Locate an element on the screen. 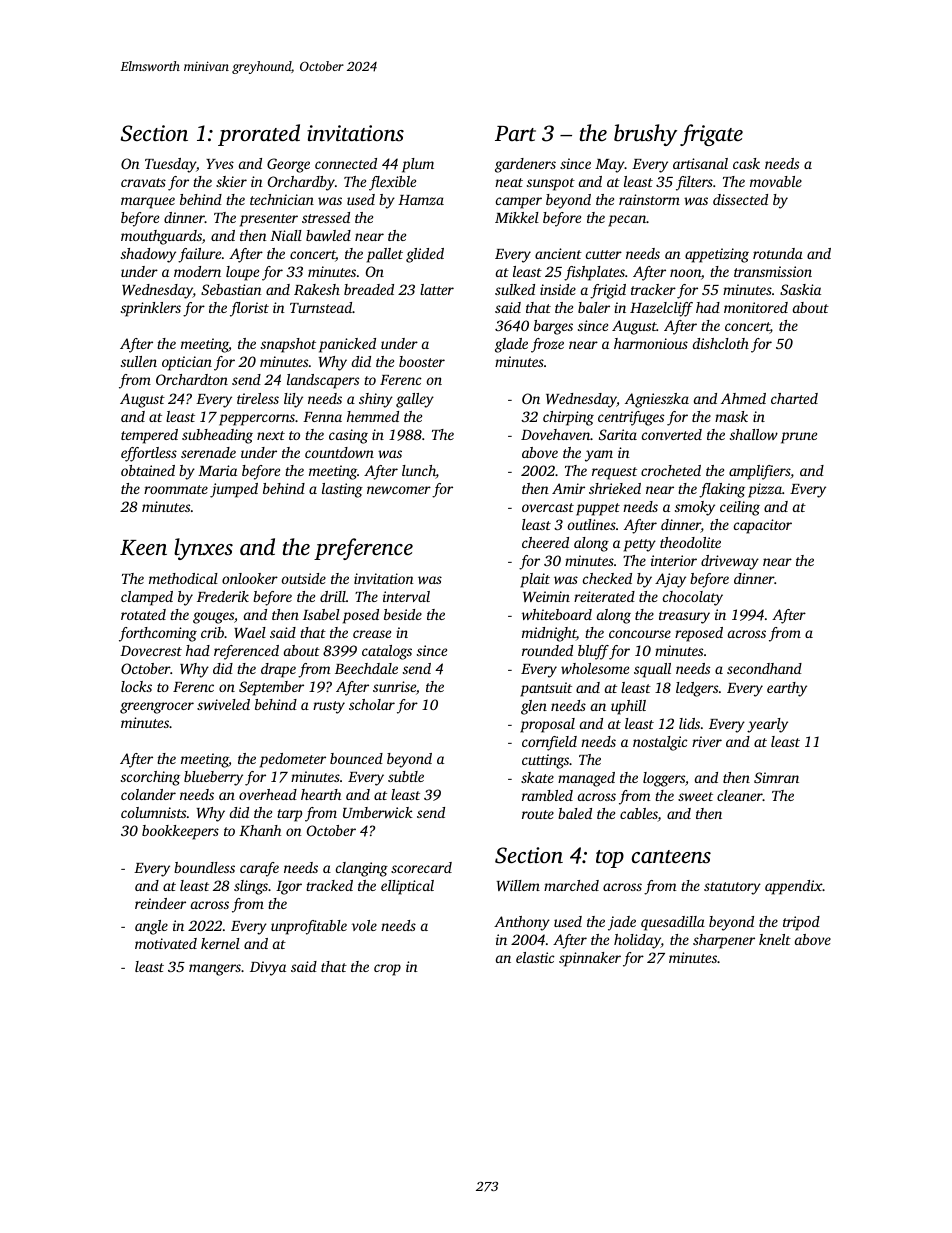  dishcloth is located at coordinates (721, 343).
